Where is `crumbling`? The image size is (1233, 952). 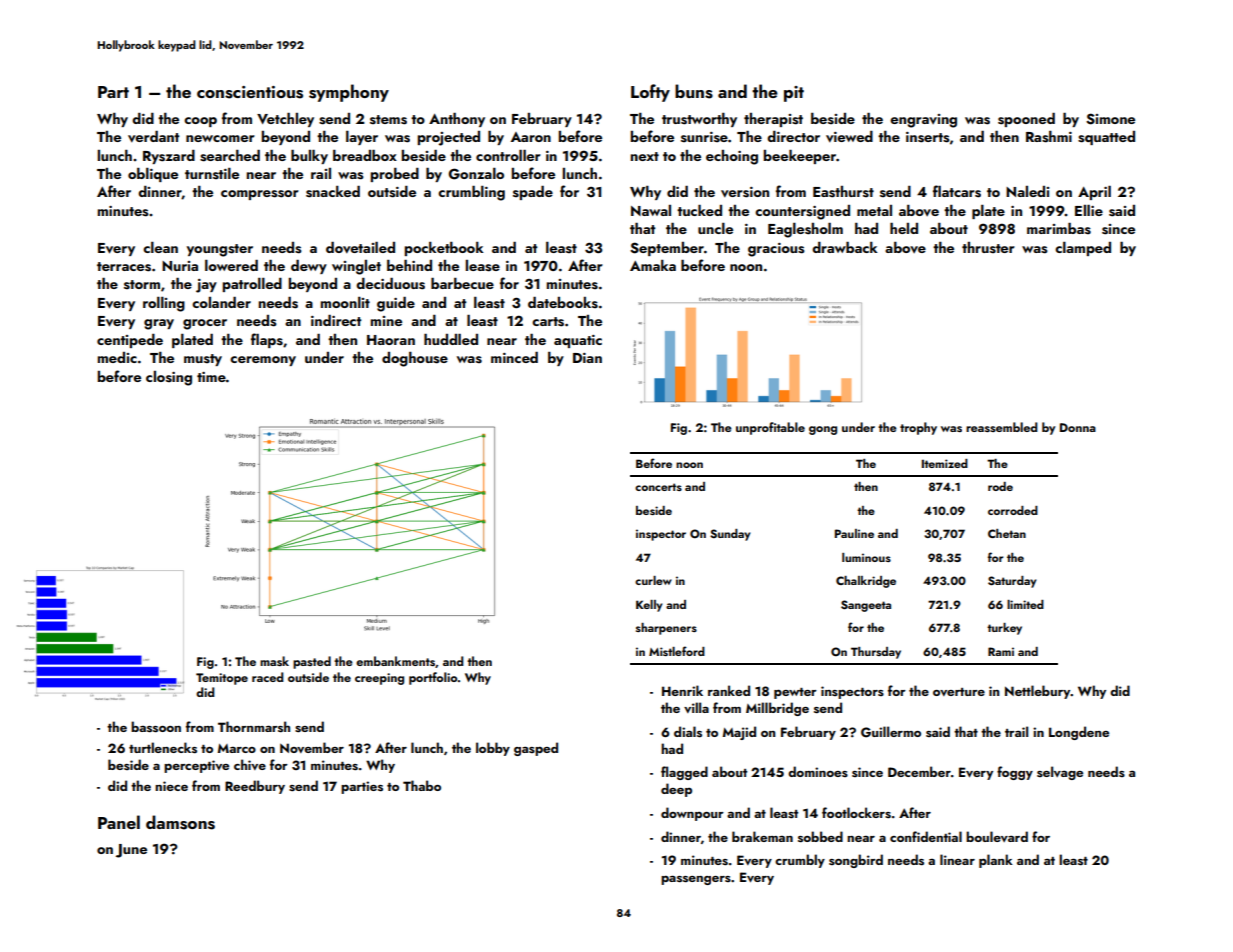
crumbling is located at coordinates (471, 193).
